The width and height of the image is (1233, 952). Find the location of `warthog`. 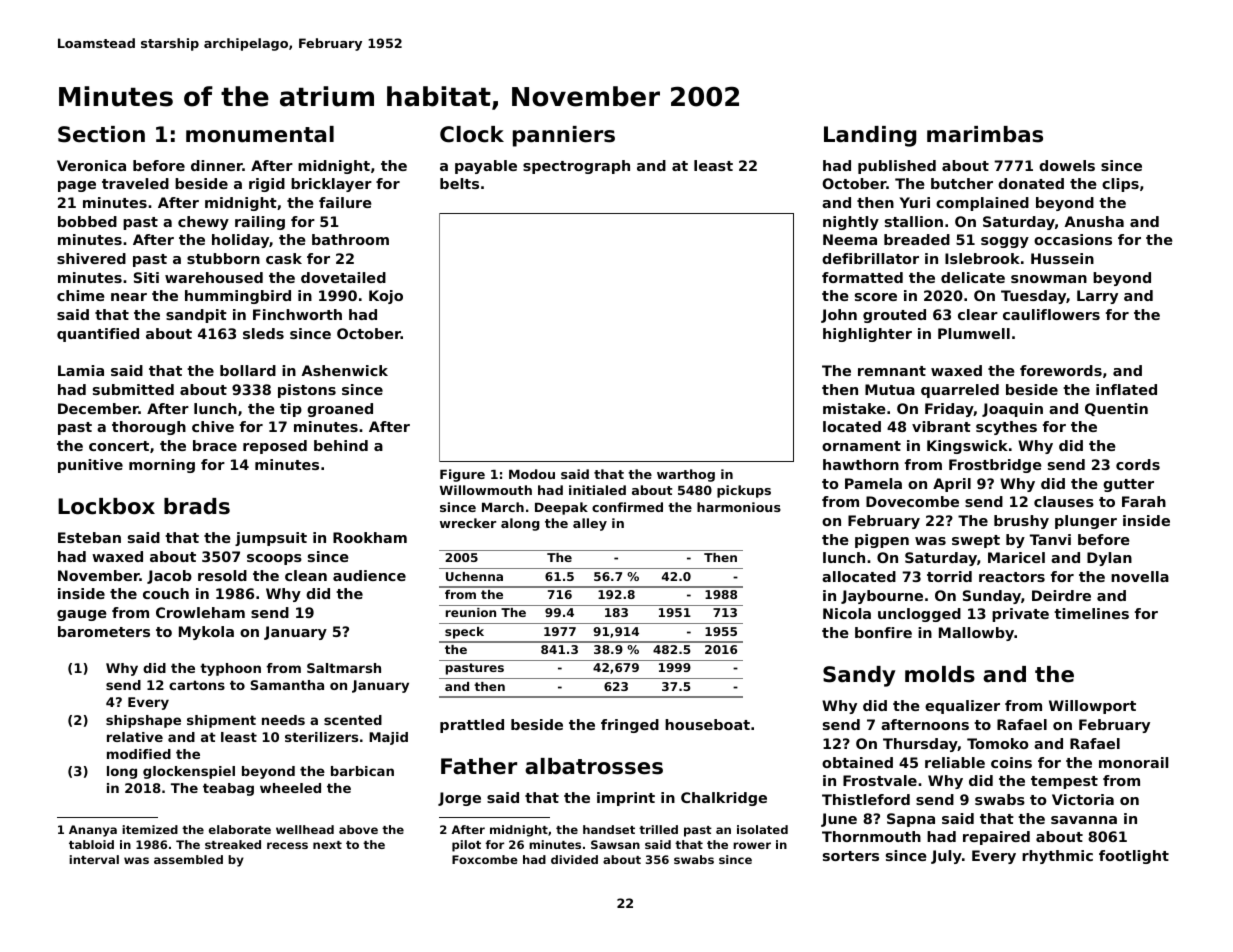

warthog is located at coordinates (686, 475).
